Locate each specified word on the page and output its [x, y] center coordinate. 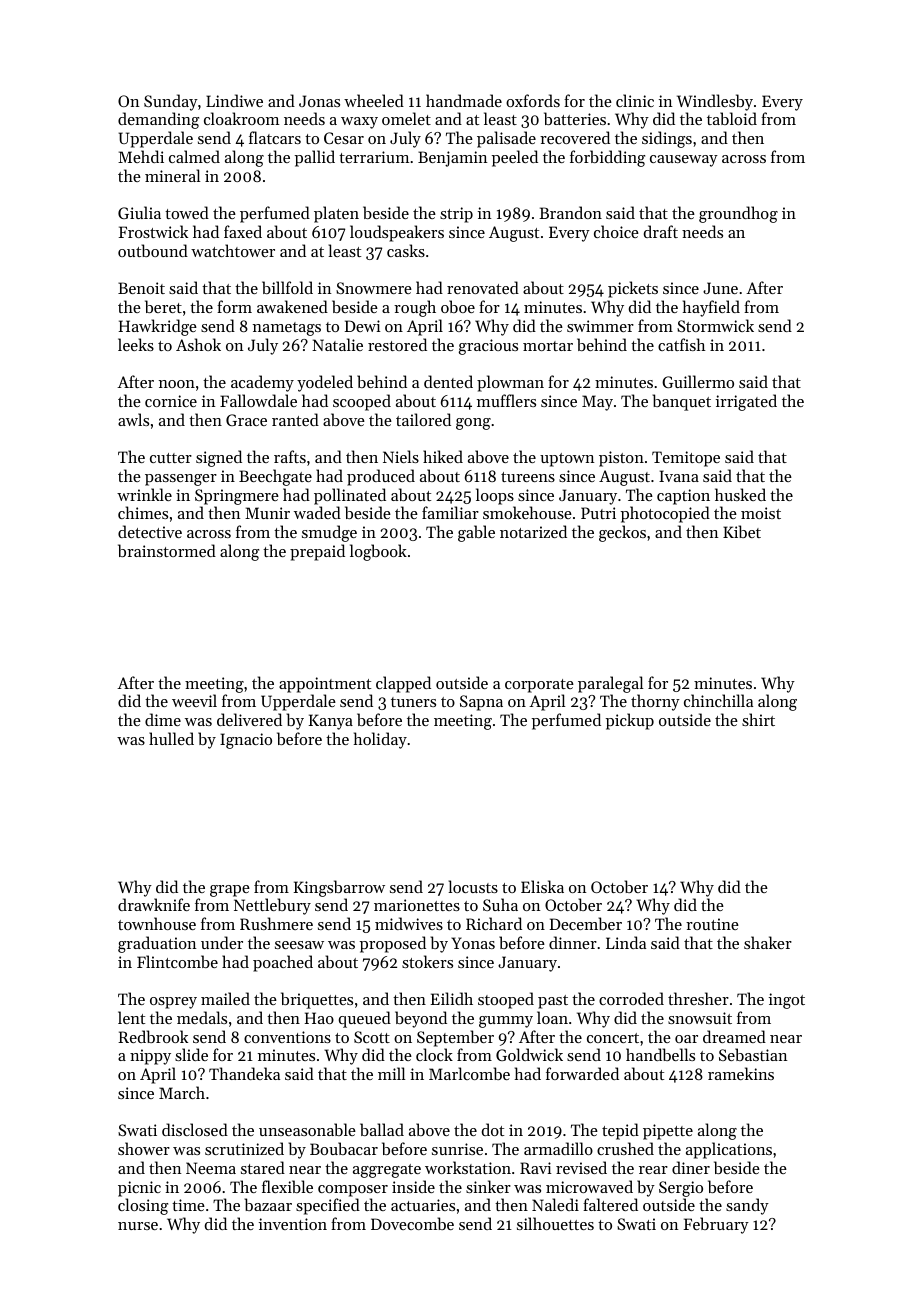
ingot [787, 1001]
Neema [211, 1168]
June [720, 288]
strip [456, 215]
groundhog [738, 214]
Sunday [171, 102]
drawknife [154, 904]
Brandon [570, 212]
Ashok [198, 344]
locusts [473, 886]
